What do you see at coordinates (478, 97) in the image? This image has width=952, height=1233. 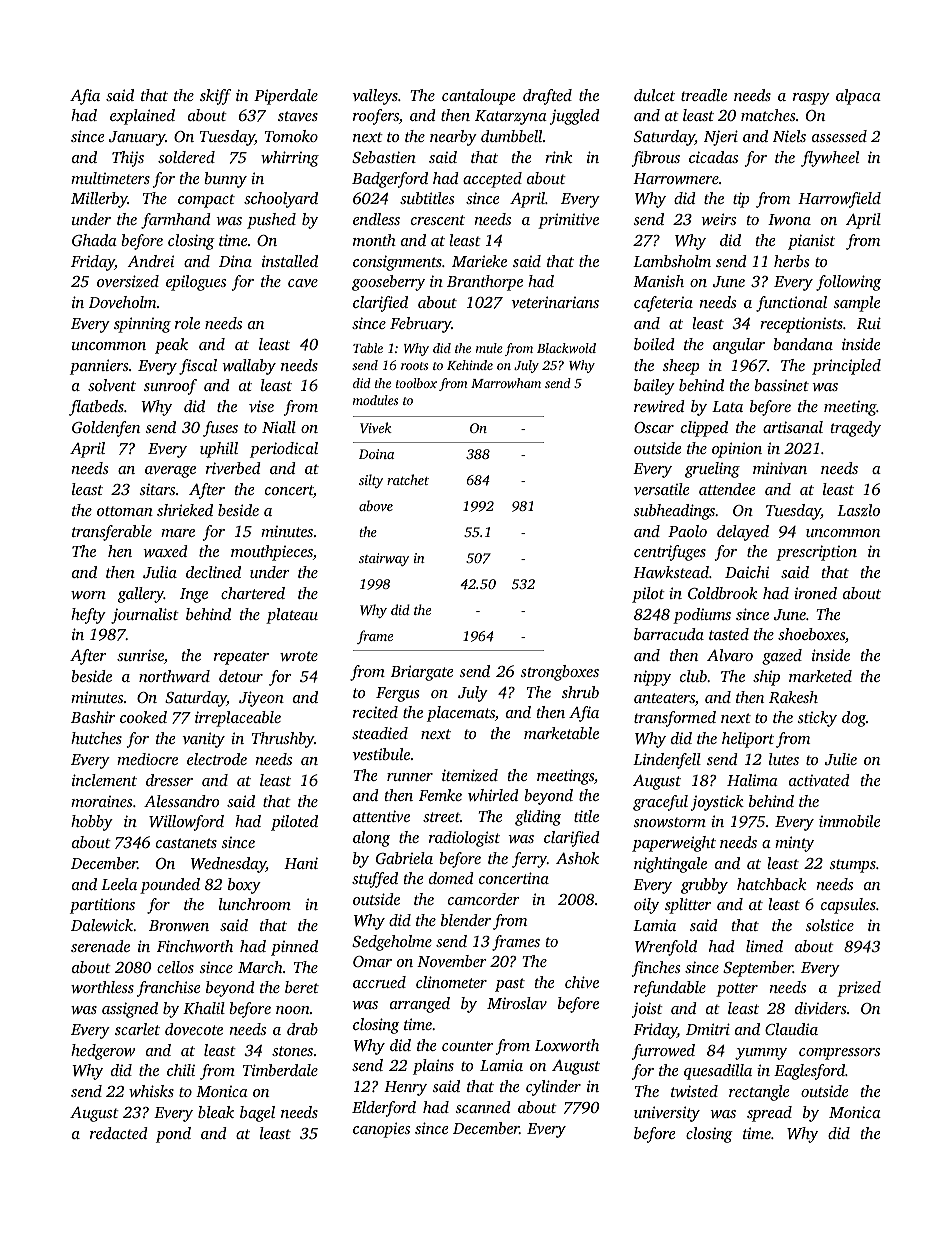 I see `cantaloupe` at bounding box center [478, 97].
